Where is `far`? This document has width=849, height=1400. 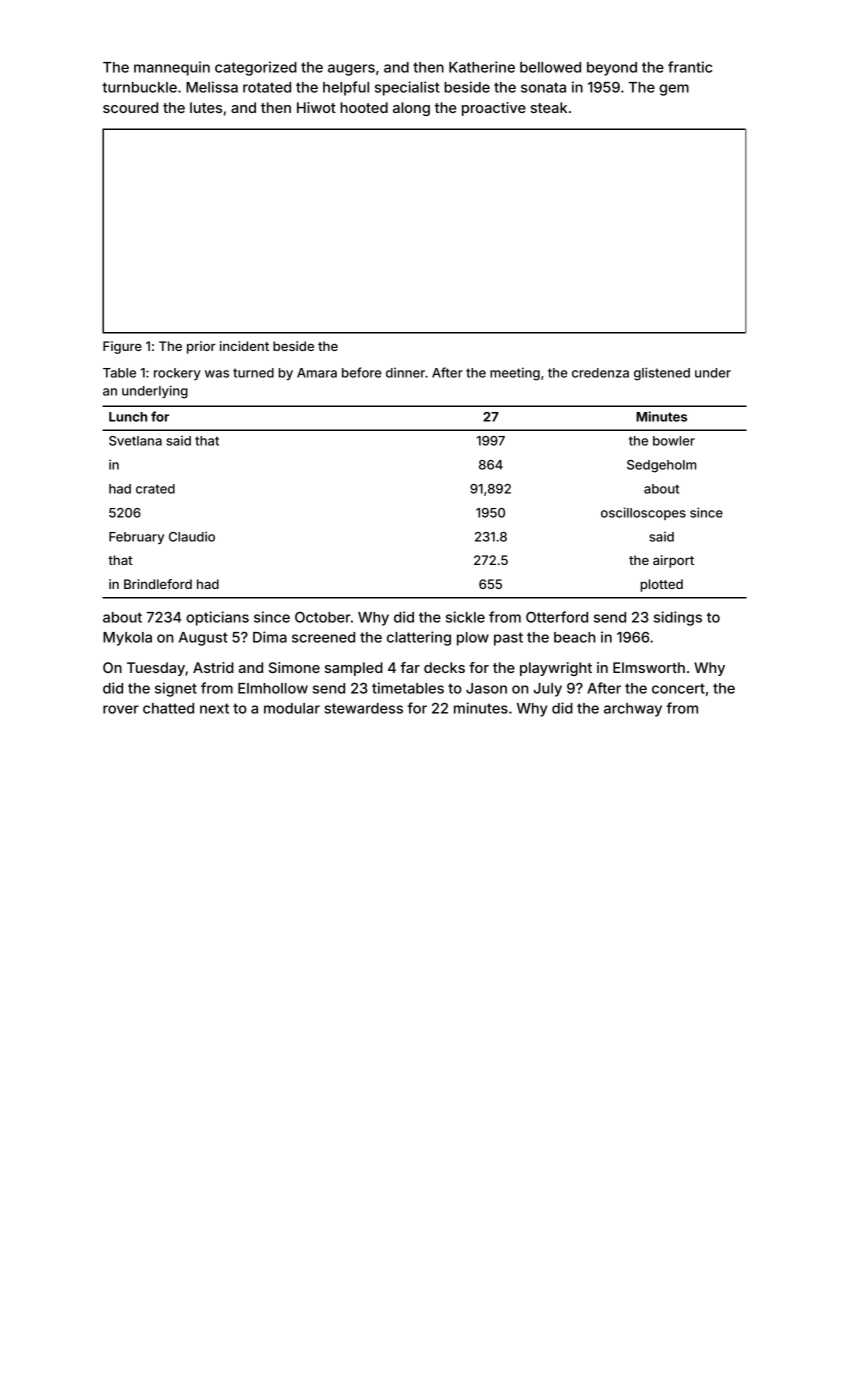 far is located at coordinates (410, 667).
